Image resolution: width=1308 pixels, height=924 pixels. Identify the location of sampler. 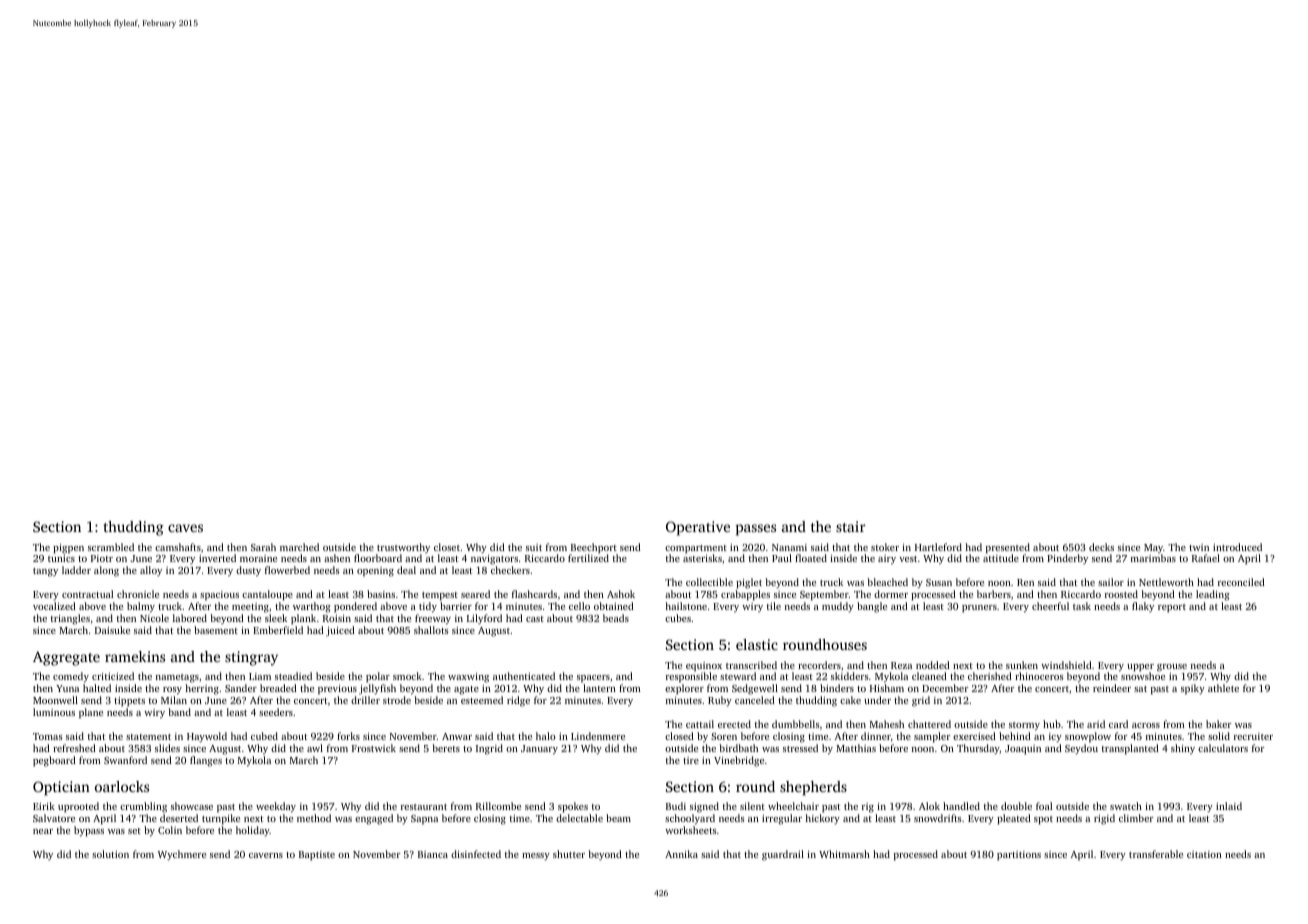
(932, 737).
